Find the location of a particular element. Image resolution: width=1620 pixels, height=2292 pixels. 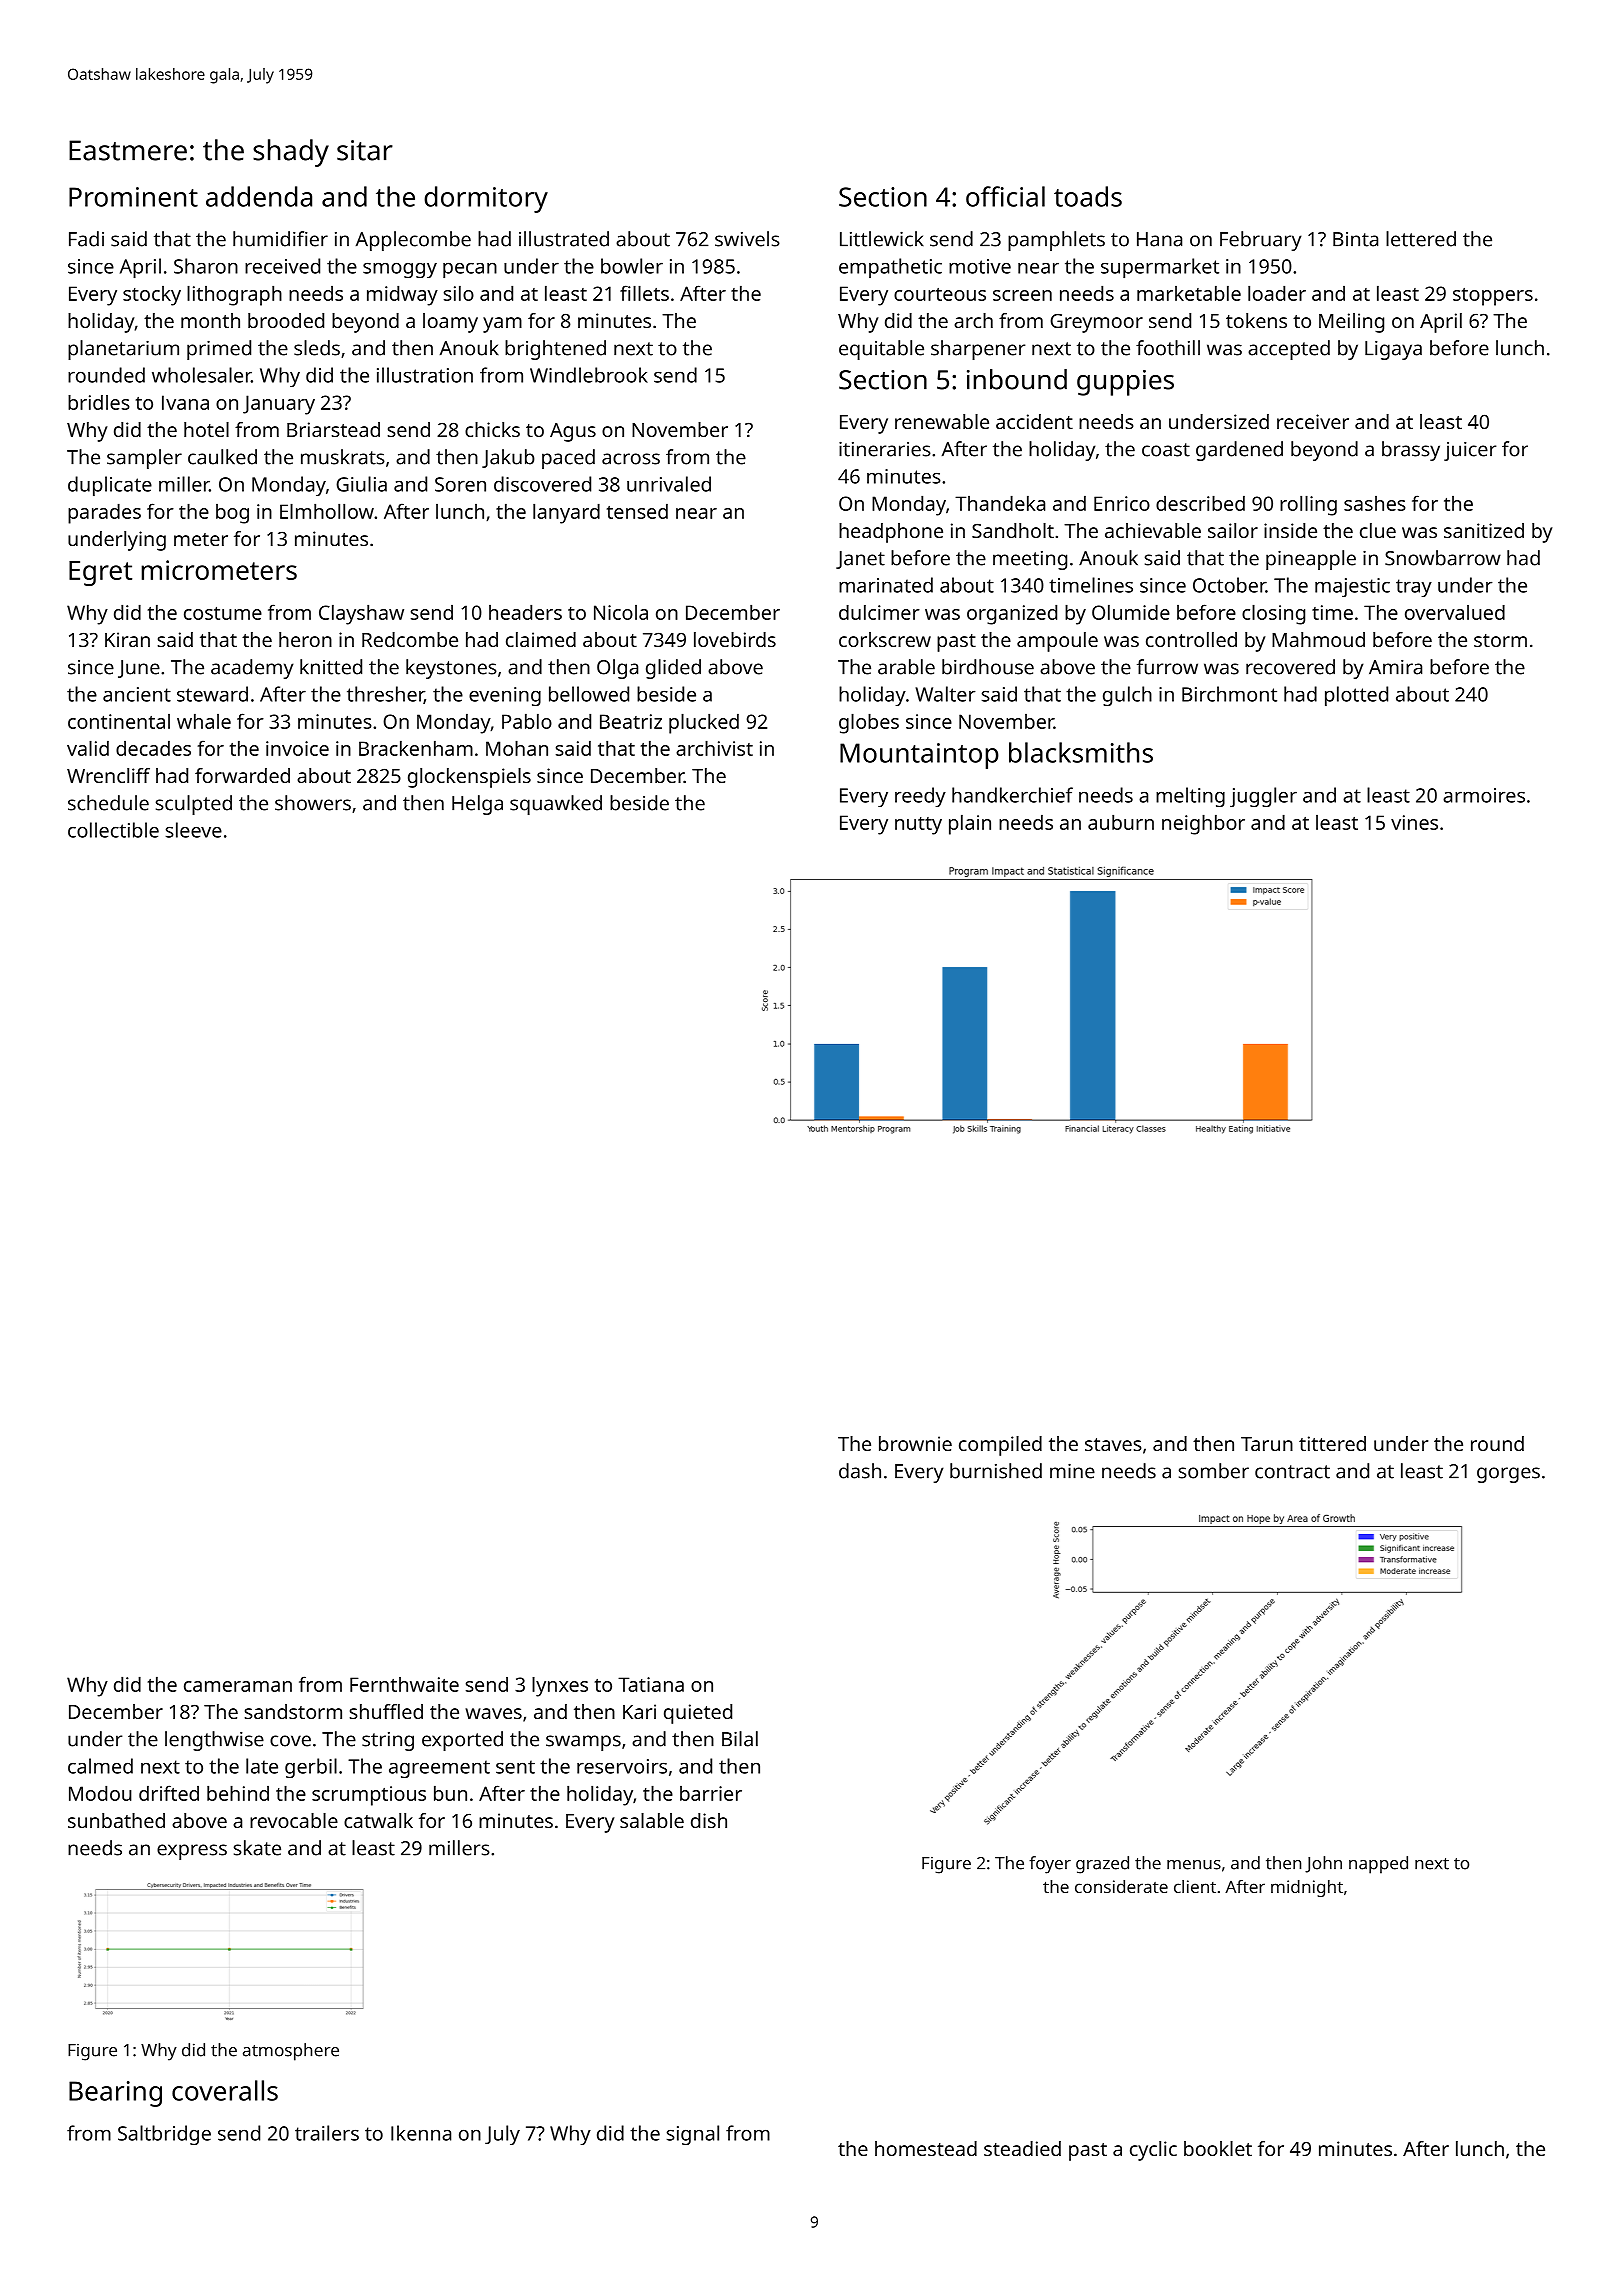

equitable is located at coordinates (881, 350).
